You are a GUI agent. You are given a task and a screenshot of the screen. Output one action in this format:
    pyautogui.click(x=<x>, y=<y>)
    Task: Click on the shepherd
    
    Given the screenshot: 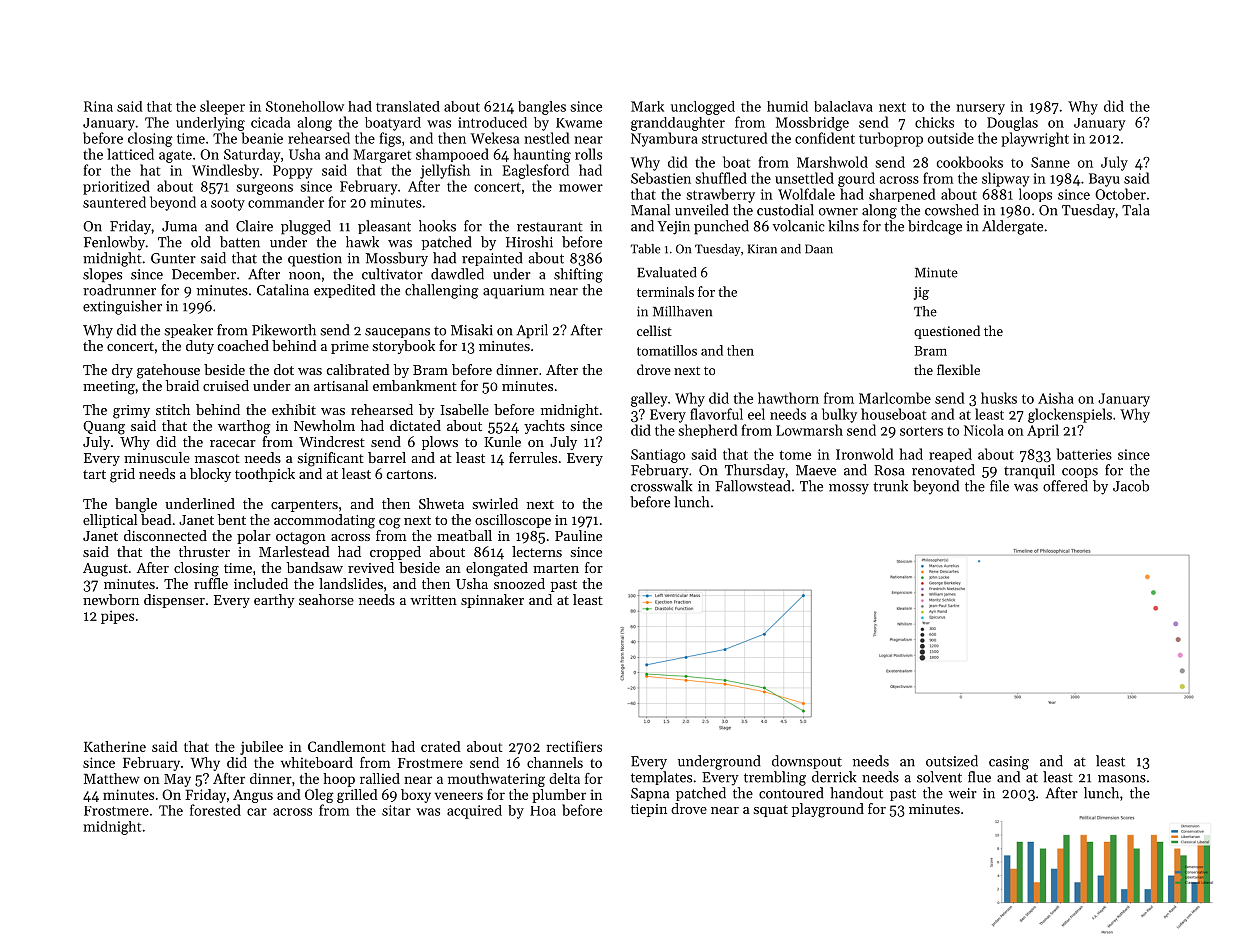 What is the action you would take?
    pyautogui.click(x=708, y=431)
